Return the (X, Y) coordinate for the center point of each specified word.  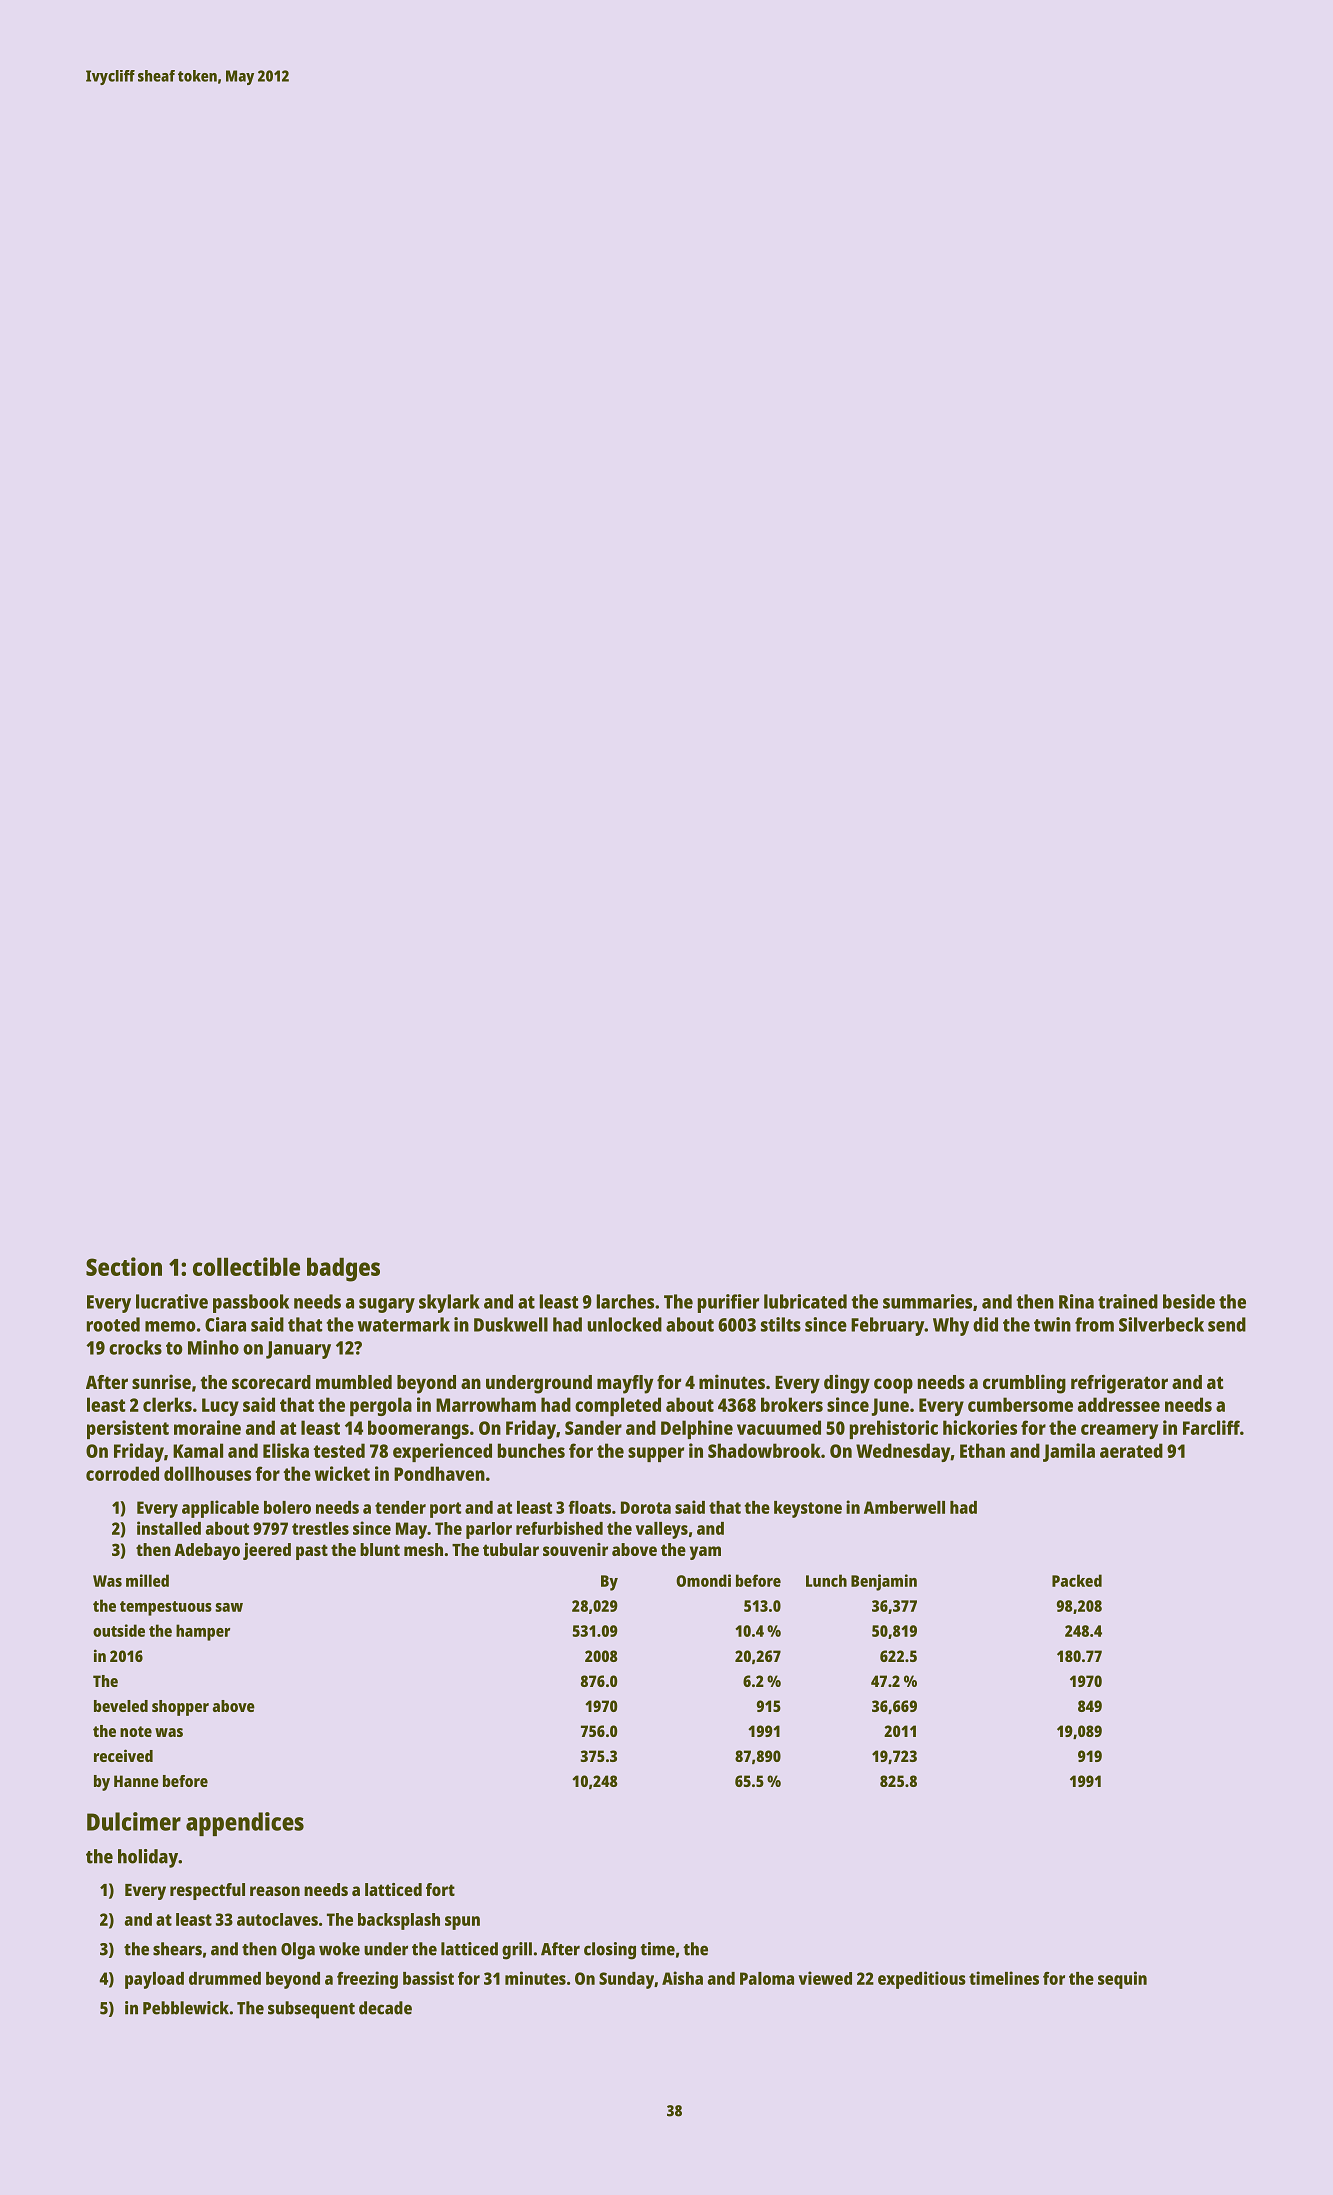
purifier (728, 1303)
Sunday (626, 1980)
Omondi (703, 1580)
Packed (1077, 1580)
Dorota (646, 1507)
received (123, 1755)
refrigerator (1119, 1384)
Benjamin (884, 1582)
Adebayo (207, 1551)
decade (385, 2008)
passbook (251, 1303)
